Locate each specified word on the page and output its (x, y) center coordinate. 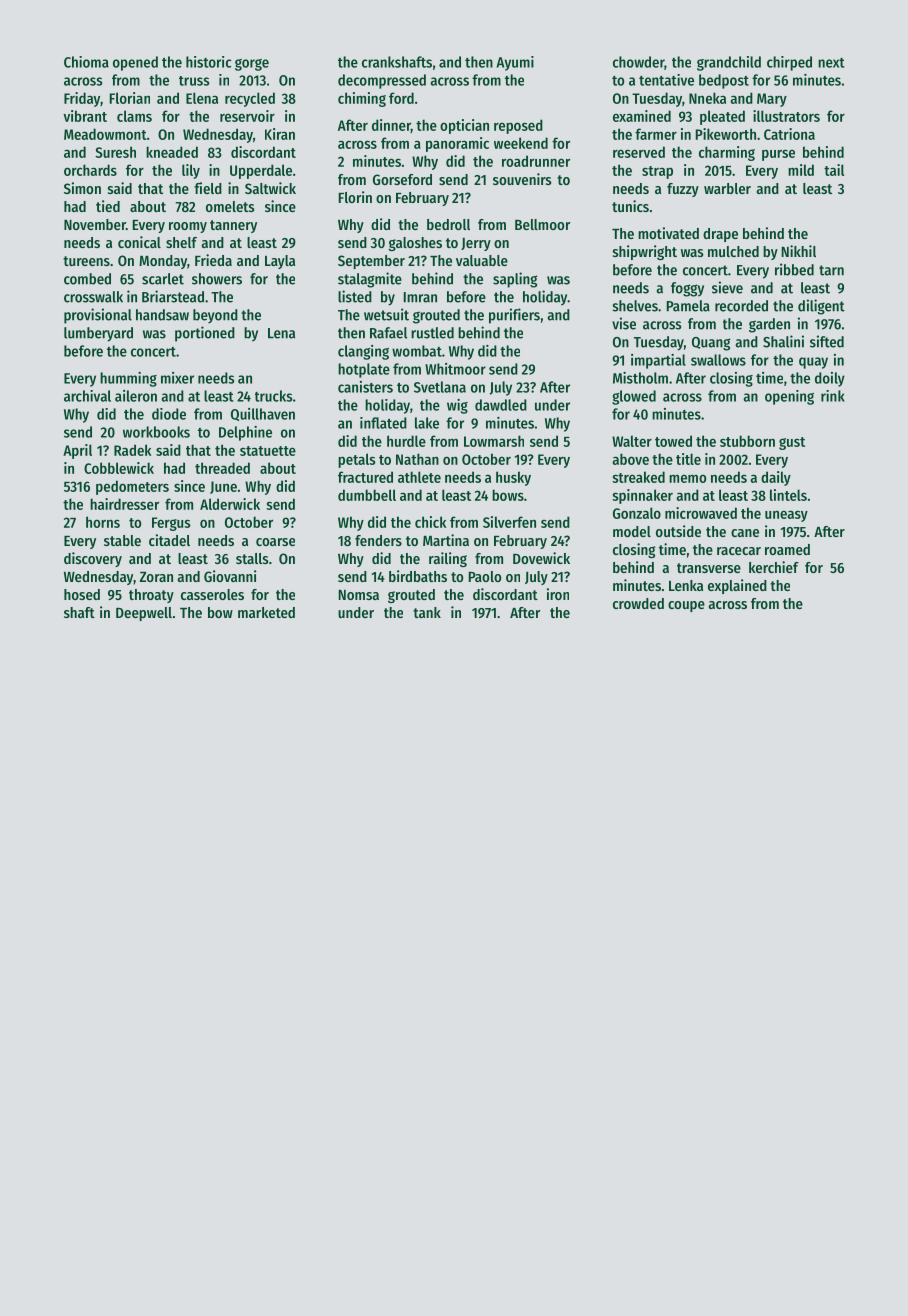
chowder (638, 62)
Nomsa (359, 595)
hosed (82, 594)
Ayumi (515, 63)
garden (769, 325)
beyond (215, 316)
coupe (686, 606)
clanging (363, 352)
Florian (130, 98)
